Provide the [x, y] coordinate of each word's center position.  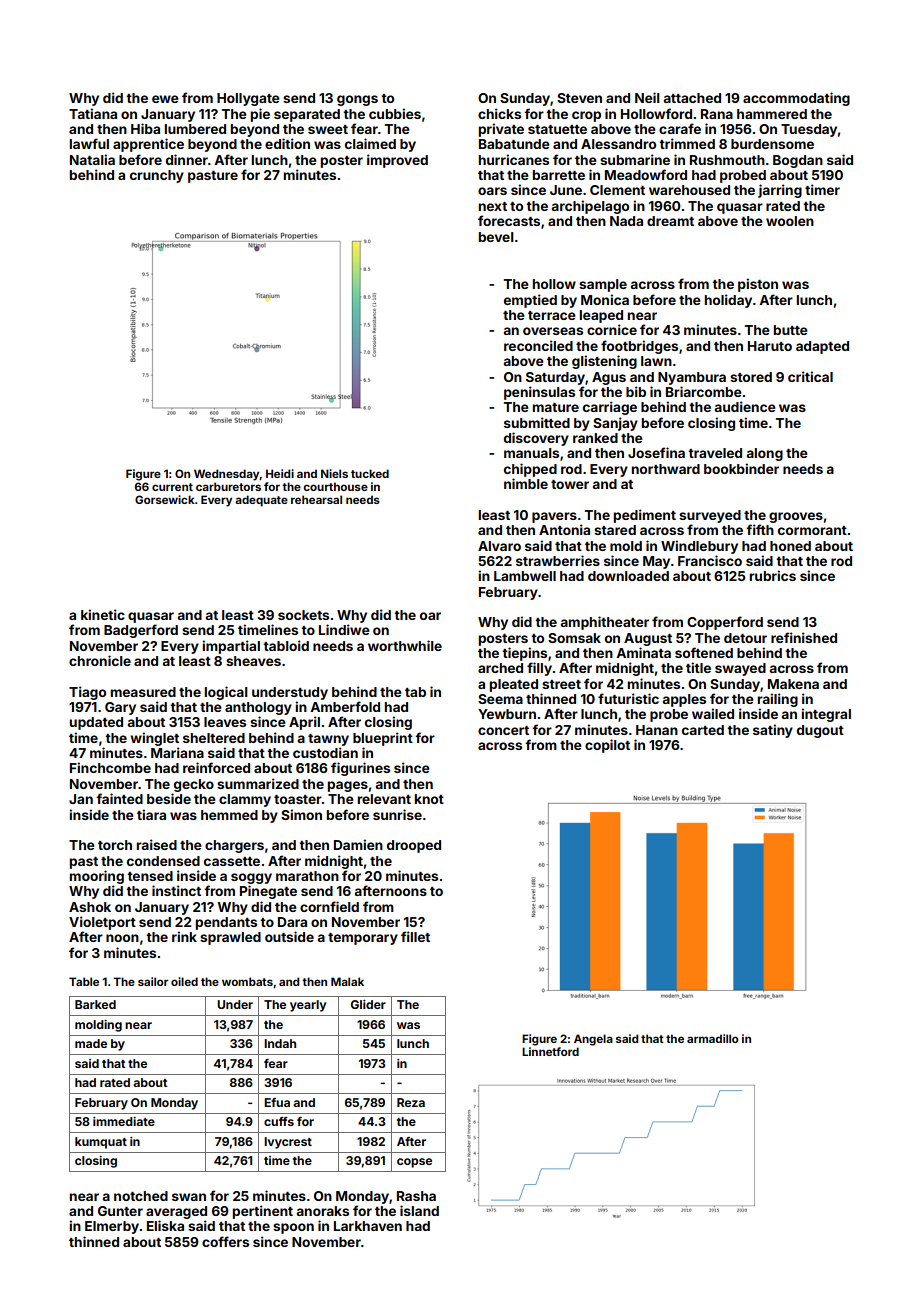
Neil [647, 97]
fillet [415, 936]
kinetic [103, 614]
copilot [607, 746]
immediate [124, 1121]
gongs [357, 100]
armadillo [713, 1038]
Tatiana [93, 113]
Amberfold [345, 706]
